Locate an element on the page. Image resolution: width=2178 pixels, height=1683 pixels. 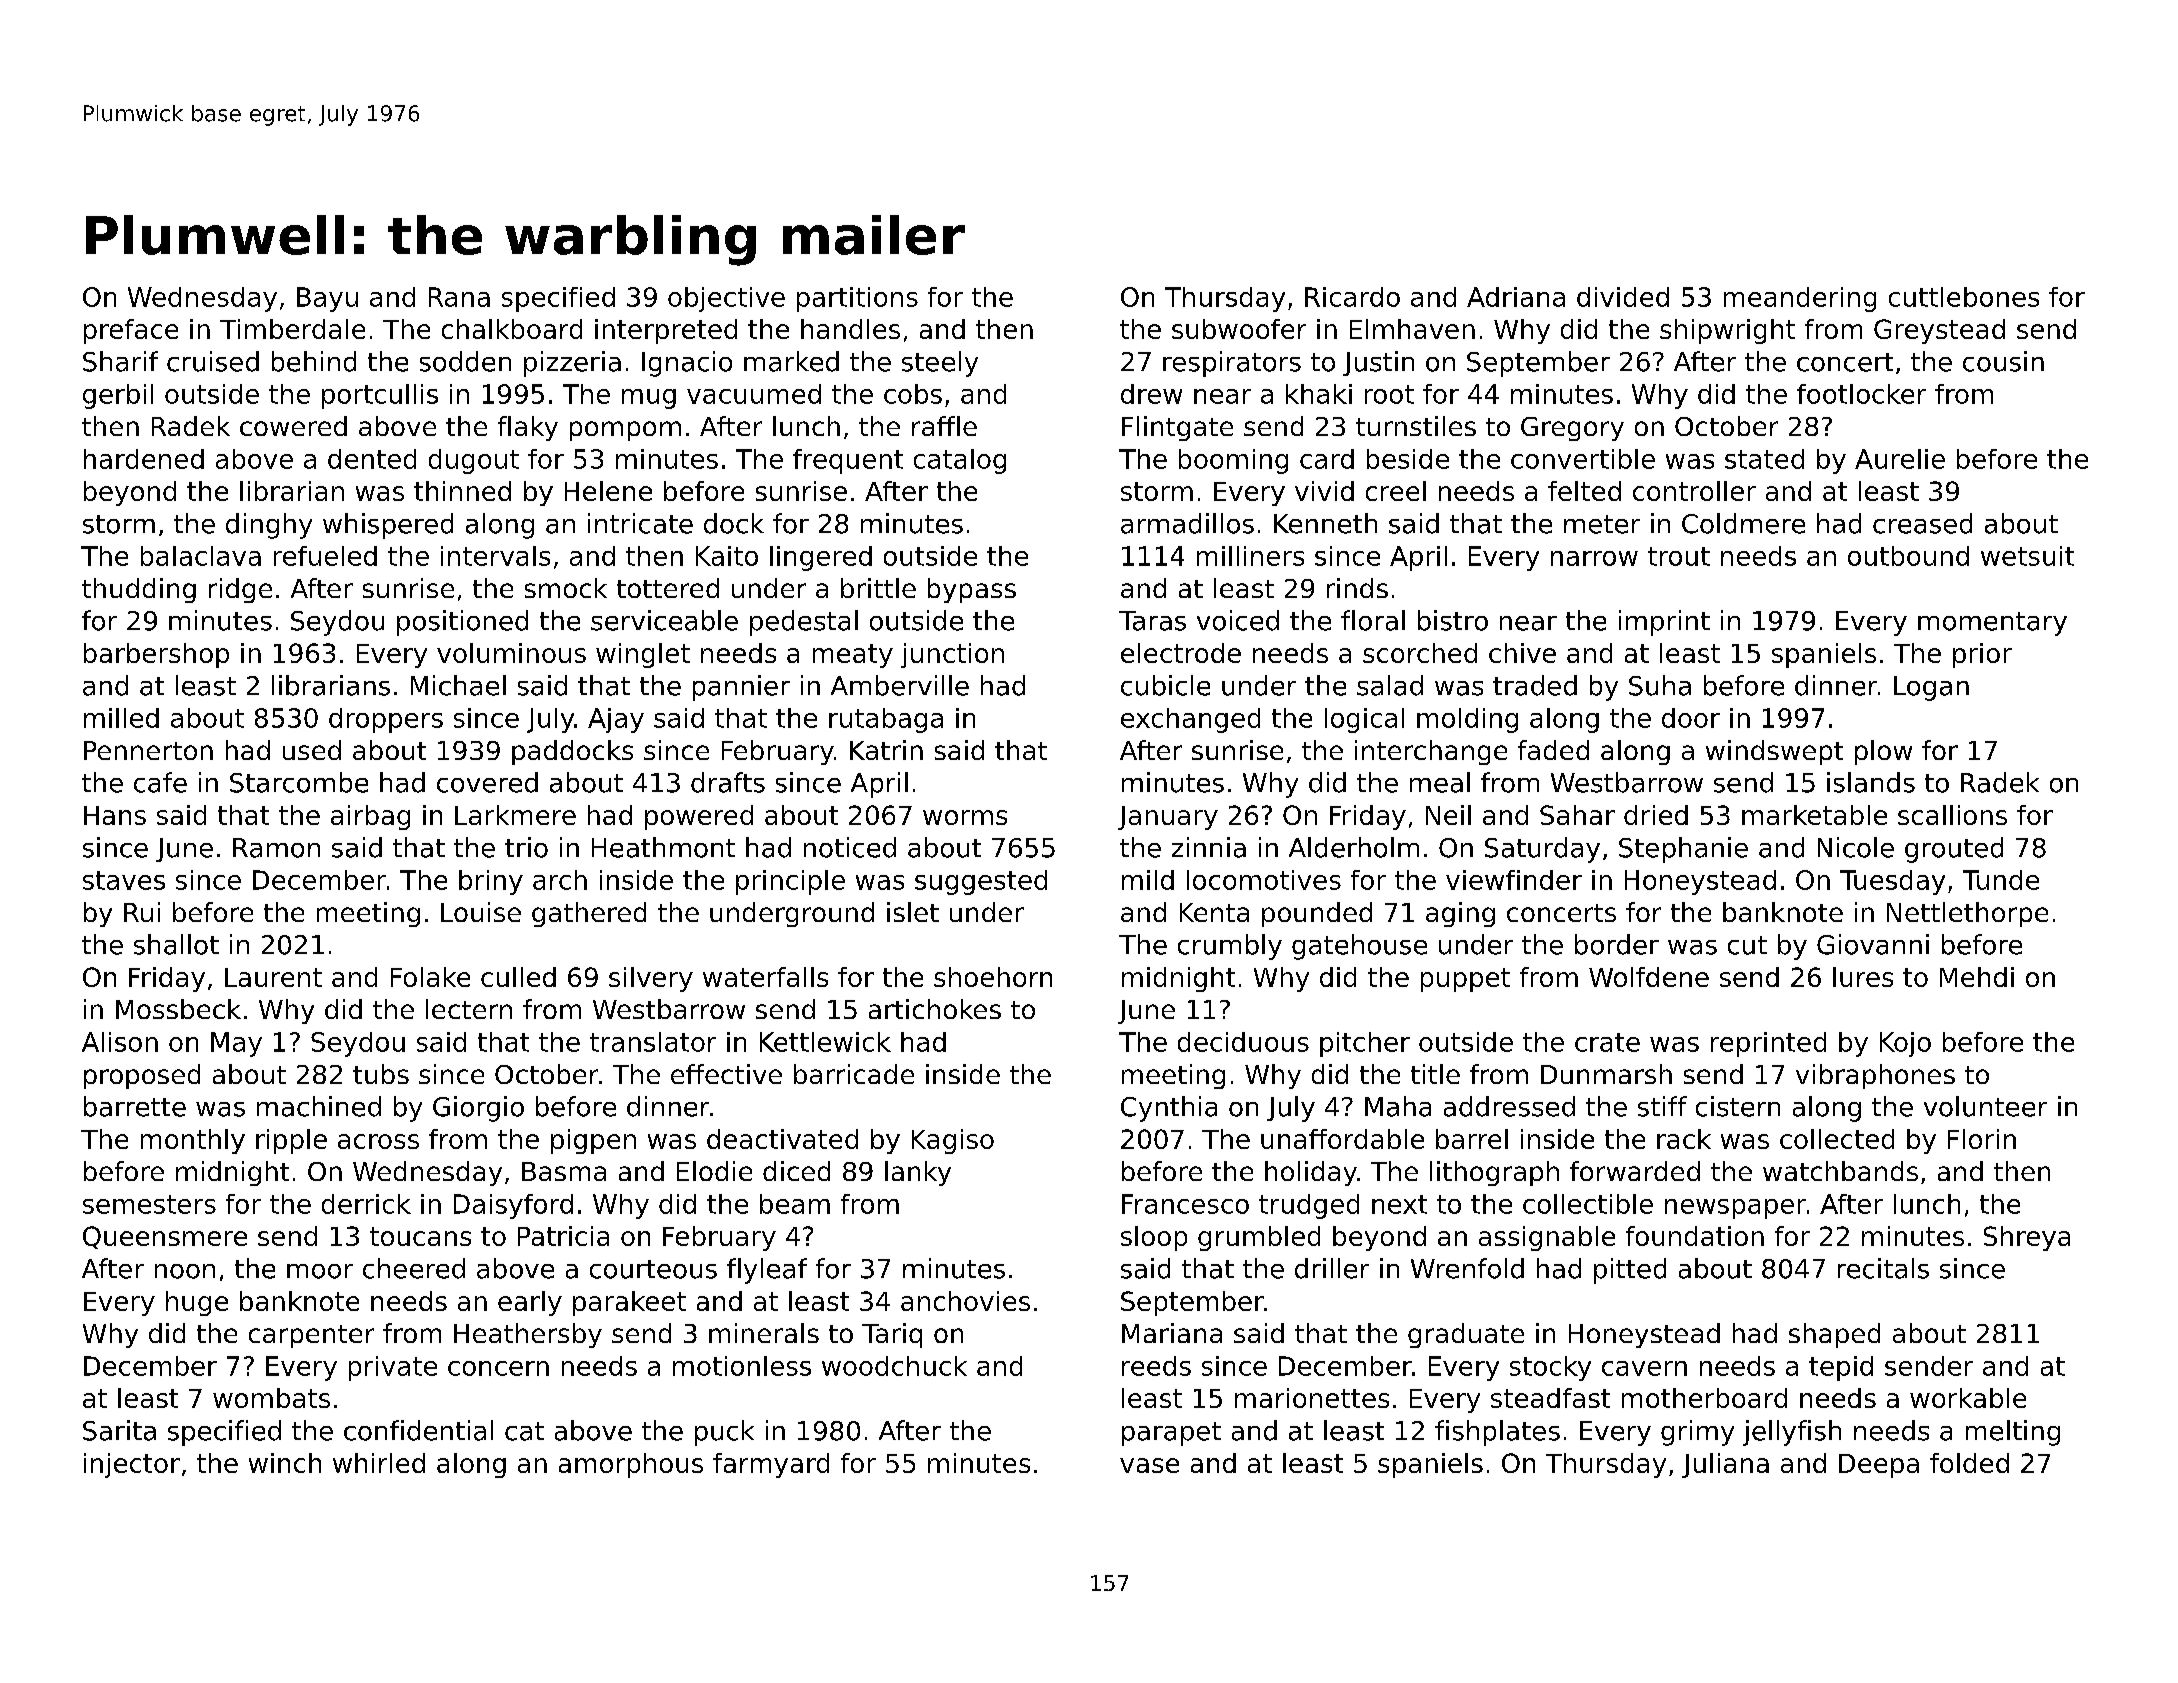
imprint is located at coordinates (1664, 623).
